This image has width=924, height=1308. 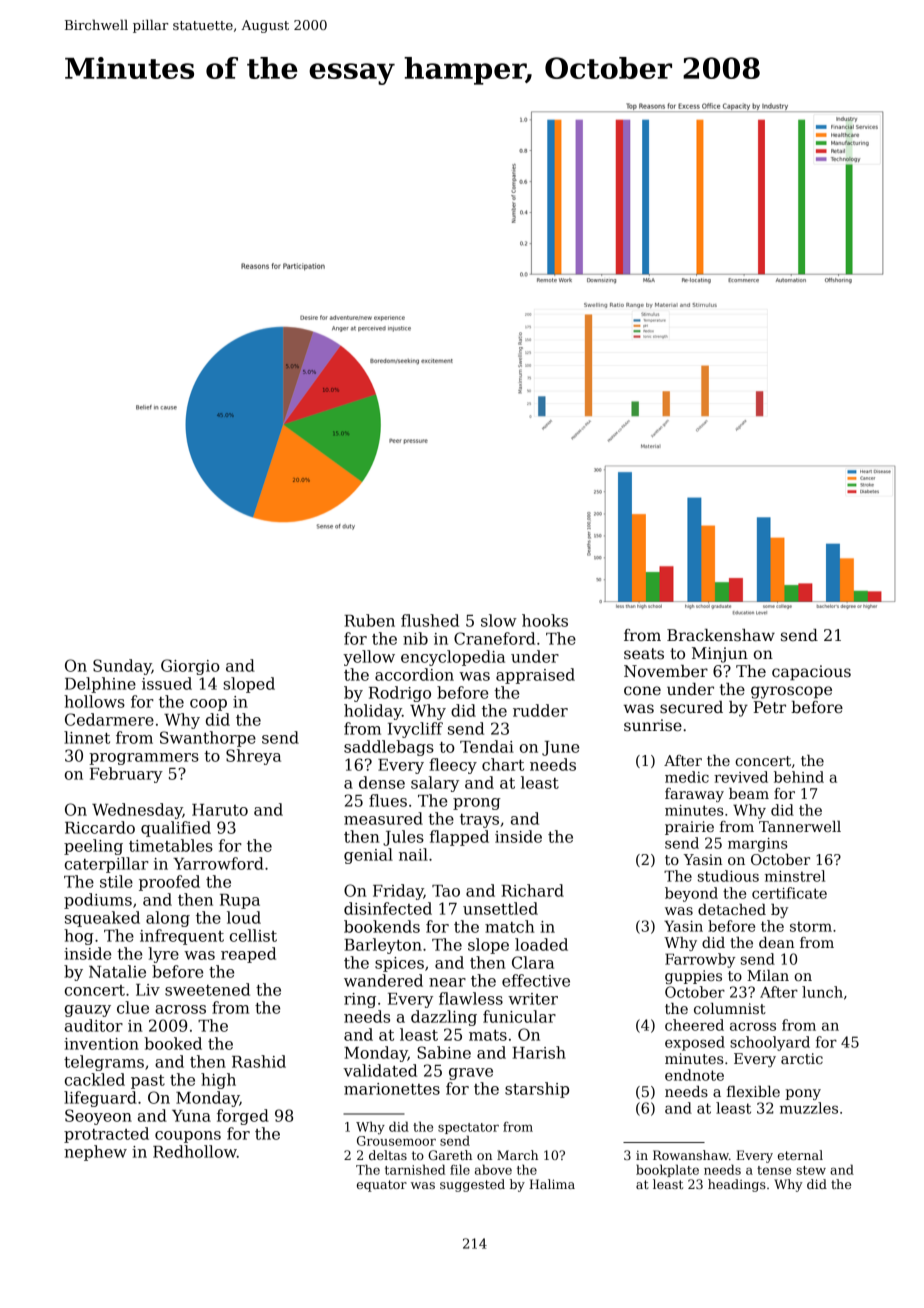 I want to click on hooks, so click(x=545, y=620).
